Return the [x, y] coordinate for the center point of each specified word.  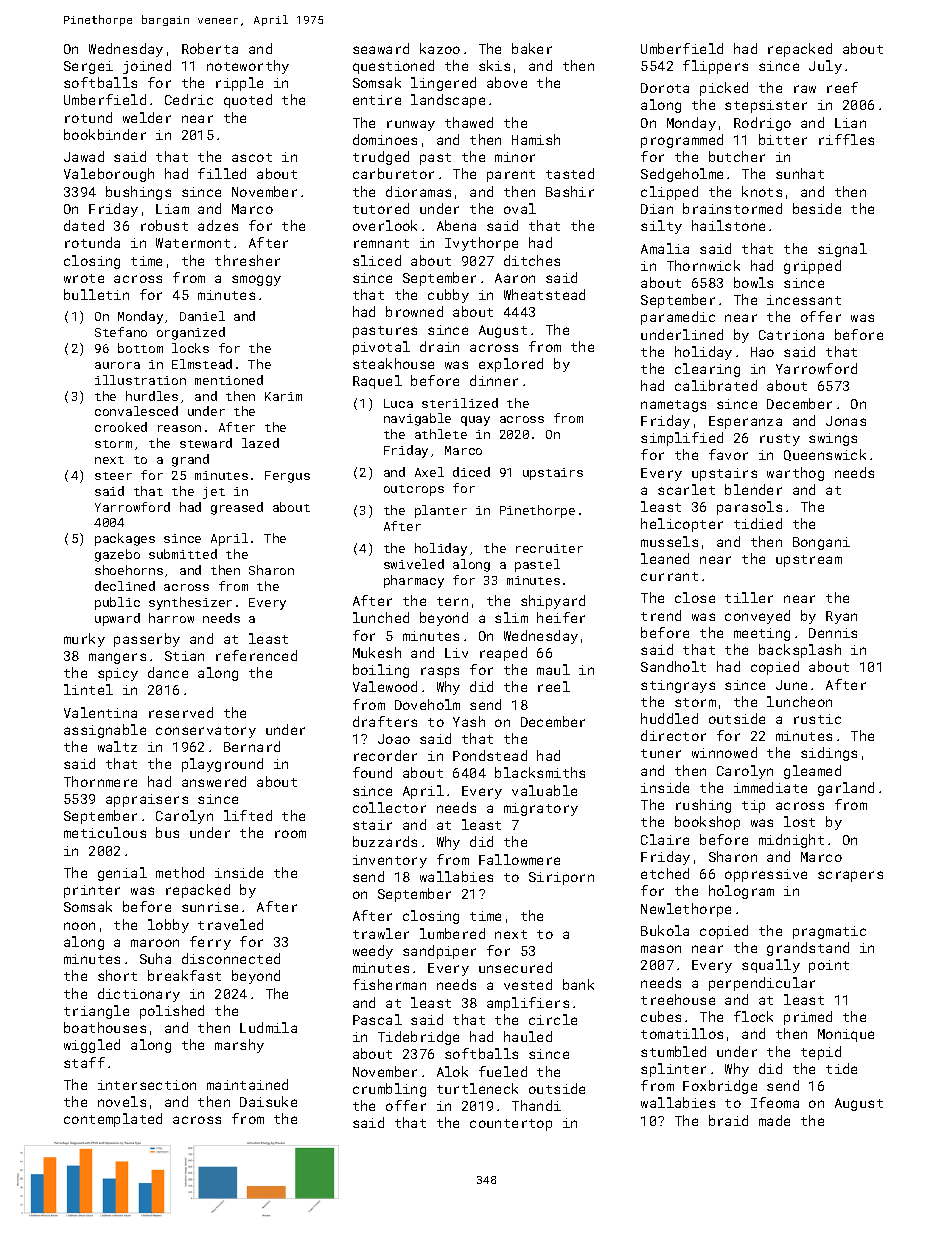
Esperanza [745, 422]
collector [389, 807]
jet [214, 493]
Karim [283, 396]
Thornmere [100, 781]
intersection [147, 1085]
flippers [715, 67]
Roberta [210, 48]
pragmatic [829, 932]
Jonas [846, 421]
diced [471, 472]
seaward [381, 48]
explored [511, 365]
